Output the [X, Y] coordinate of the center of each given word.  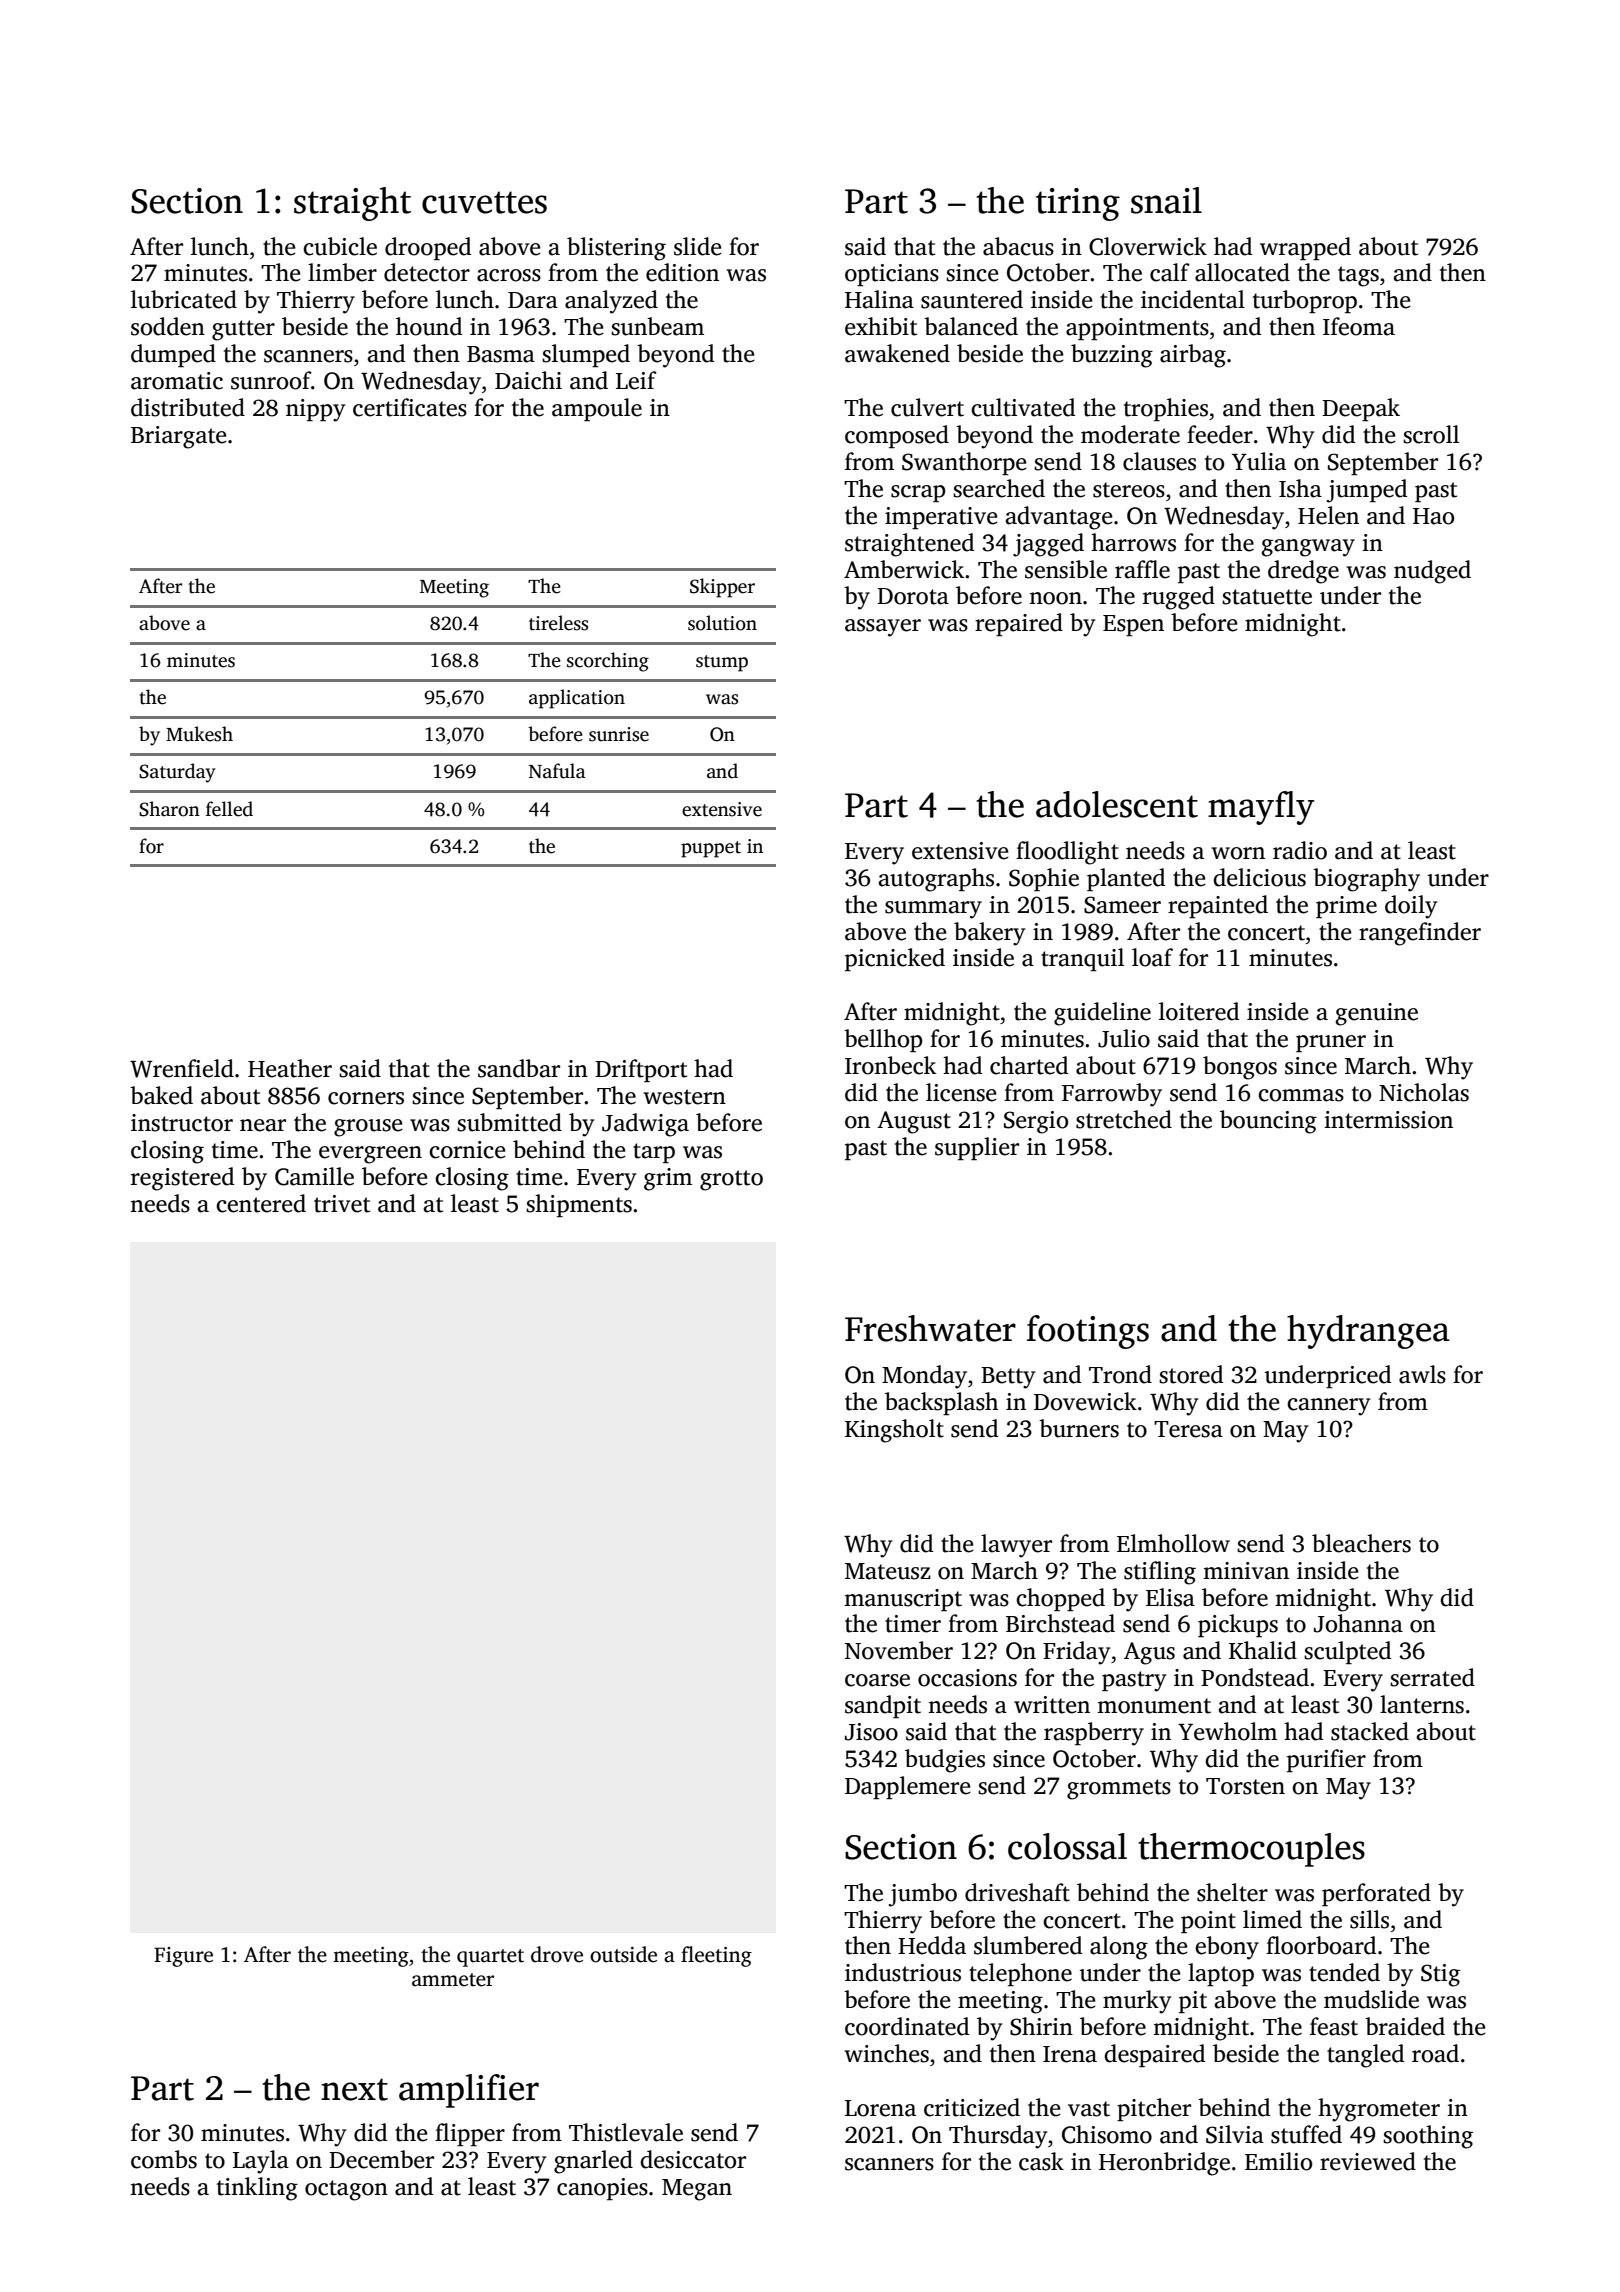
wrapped [1305, 248]
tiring [1078, 204]
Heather [290, 1068]
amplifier [469, 2091]
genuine [1377, 1014]
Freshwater [930, 1328]
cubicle [340, 246]
